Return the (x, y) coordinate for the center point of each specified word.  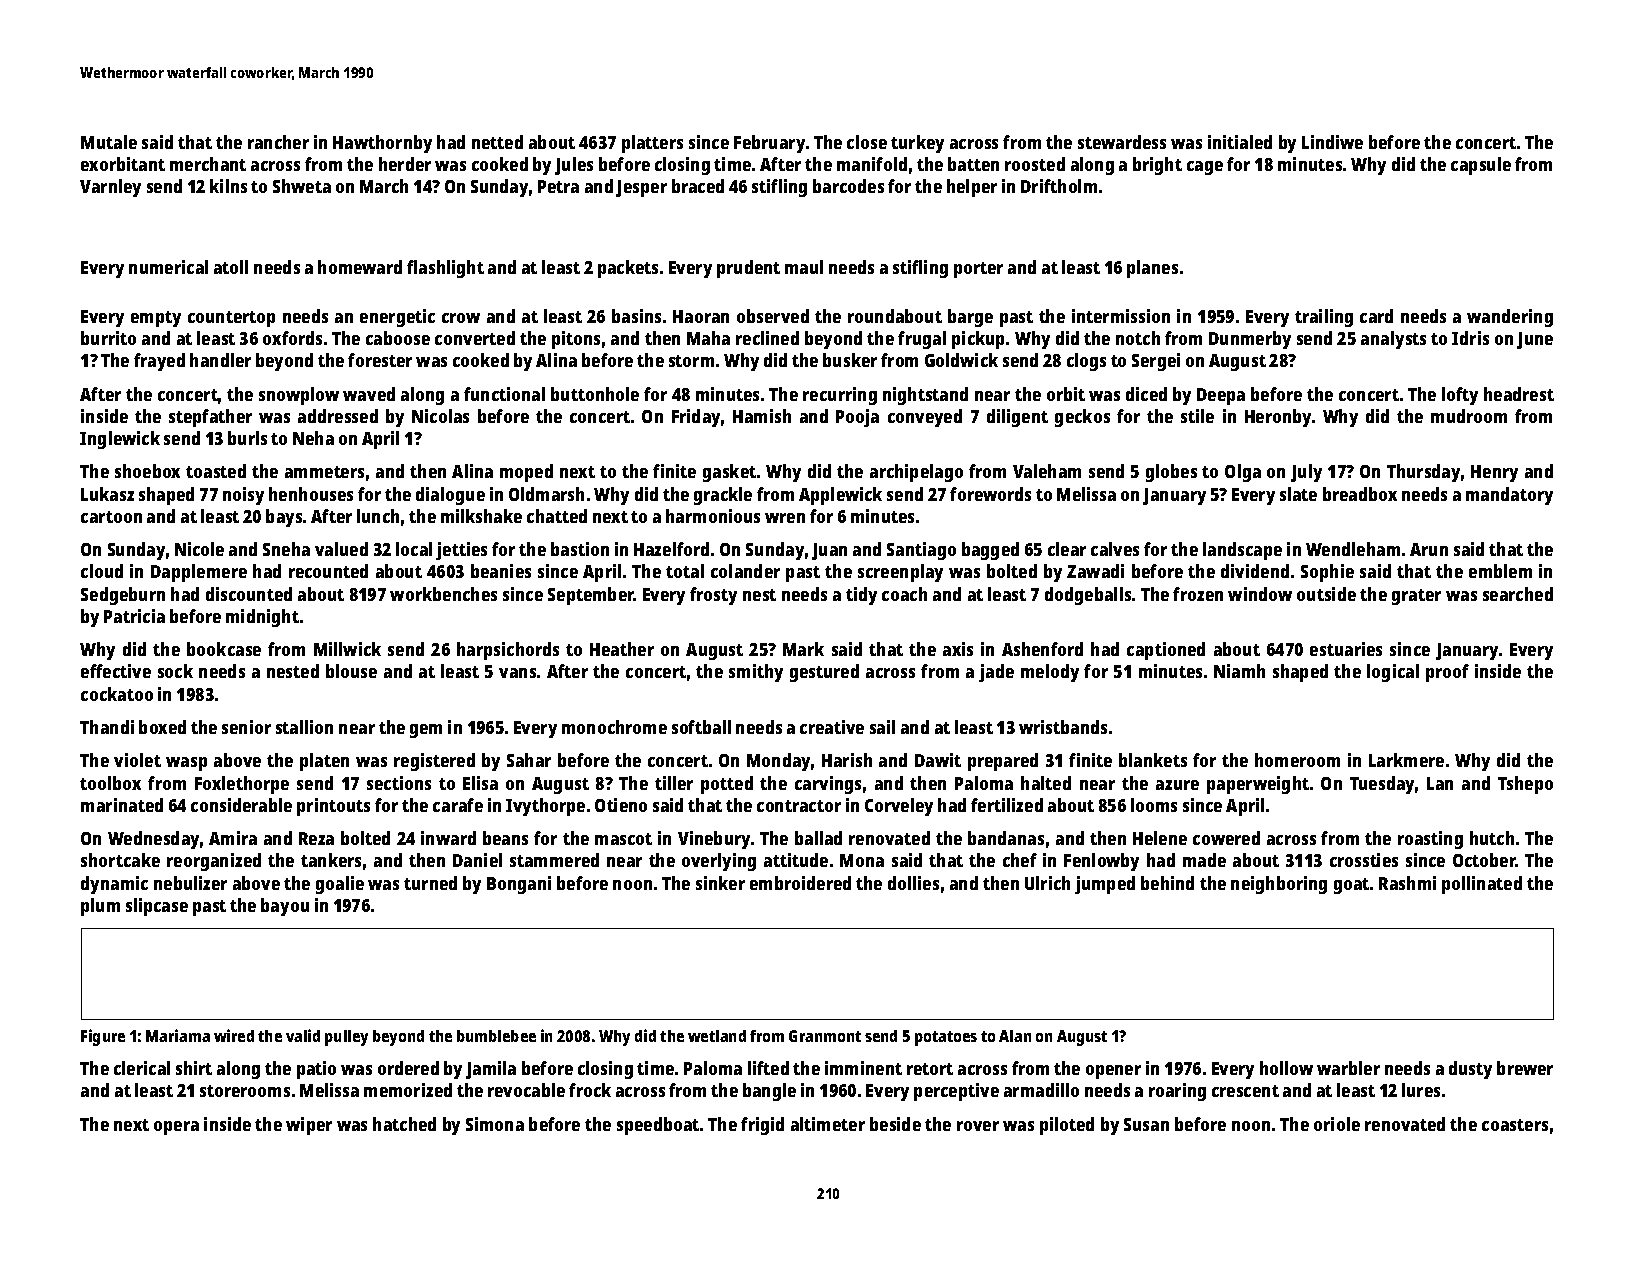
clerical (142, 1068)
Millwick (347, 649)
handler (220, 360)
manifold (872, 164)
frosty (713, 596)
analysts (1393, 340)
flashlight (445, 269)
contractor (799, 806)
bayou (285, 907)
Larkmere (1406, 760)
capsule (1481, 166)
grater (1416, 597)
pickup (978, 340)
